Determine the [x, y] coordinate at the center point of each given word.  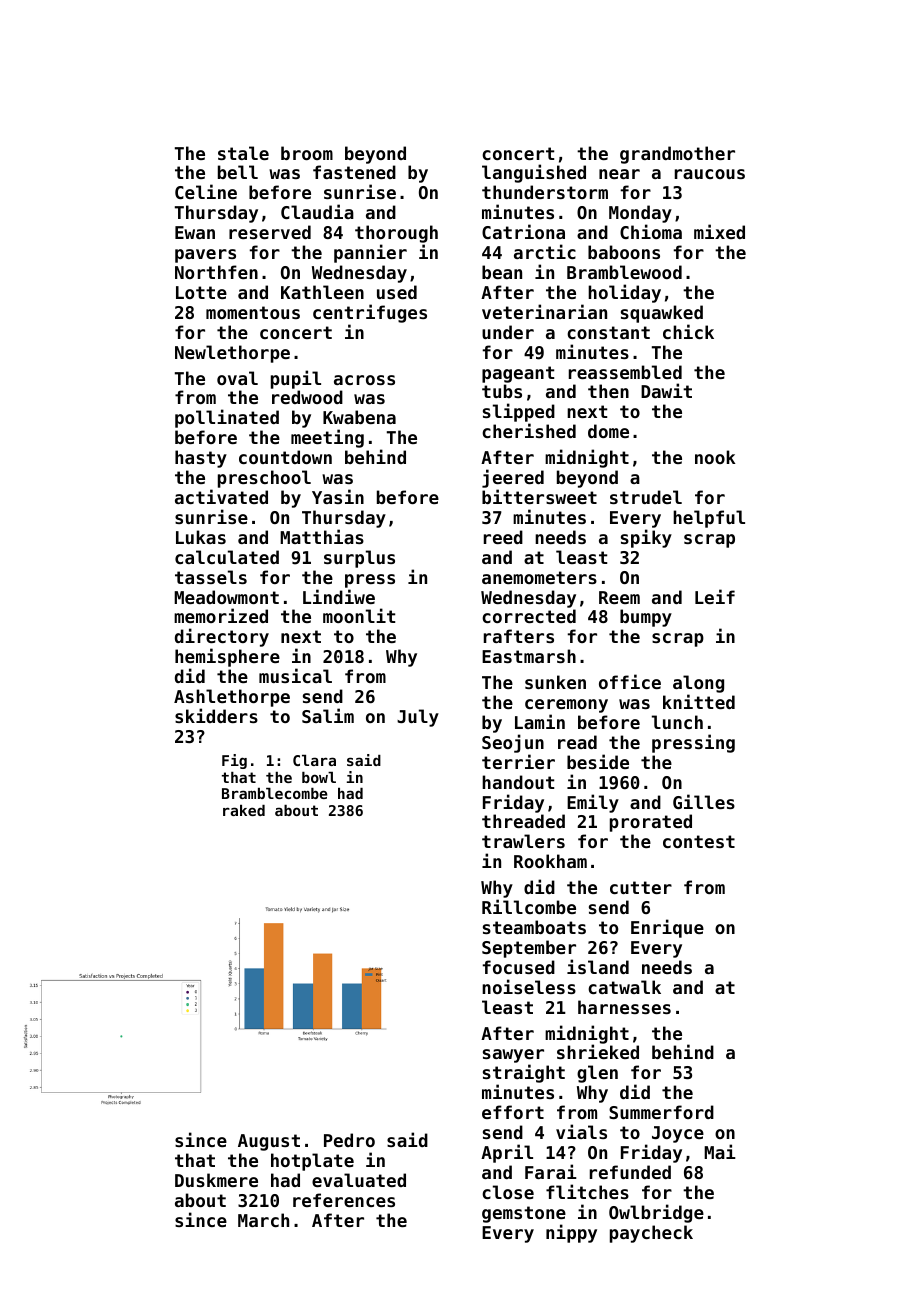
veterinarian [544, 311]
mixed [719, 231]
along [698, 684]
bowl [319, 777]
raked [244, 810]
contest [699, 841]
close [508, 1192]
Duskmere [216, 1180]
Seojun [513, 743]
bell [238, 172]
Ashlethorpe [232, 698]
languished [534, 173]
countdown [285, 457]
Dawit [666, 390]
